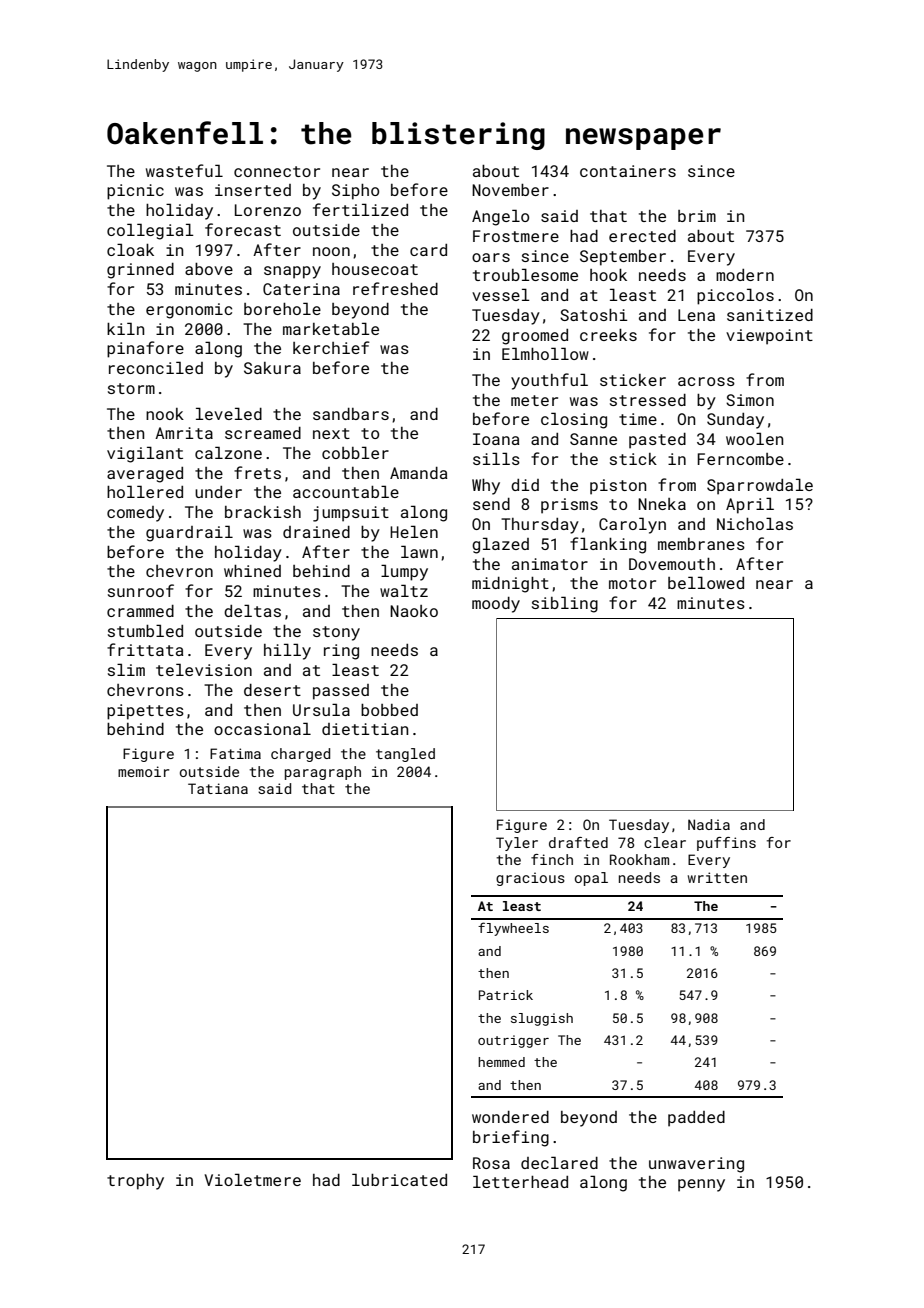  Describe the element at coordinates (399, 1179) in the page. I see `lubricated` at that location.
